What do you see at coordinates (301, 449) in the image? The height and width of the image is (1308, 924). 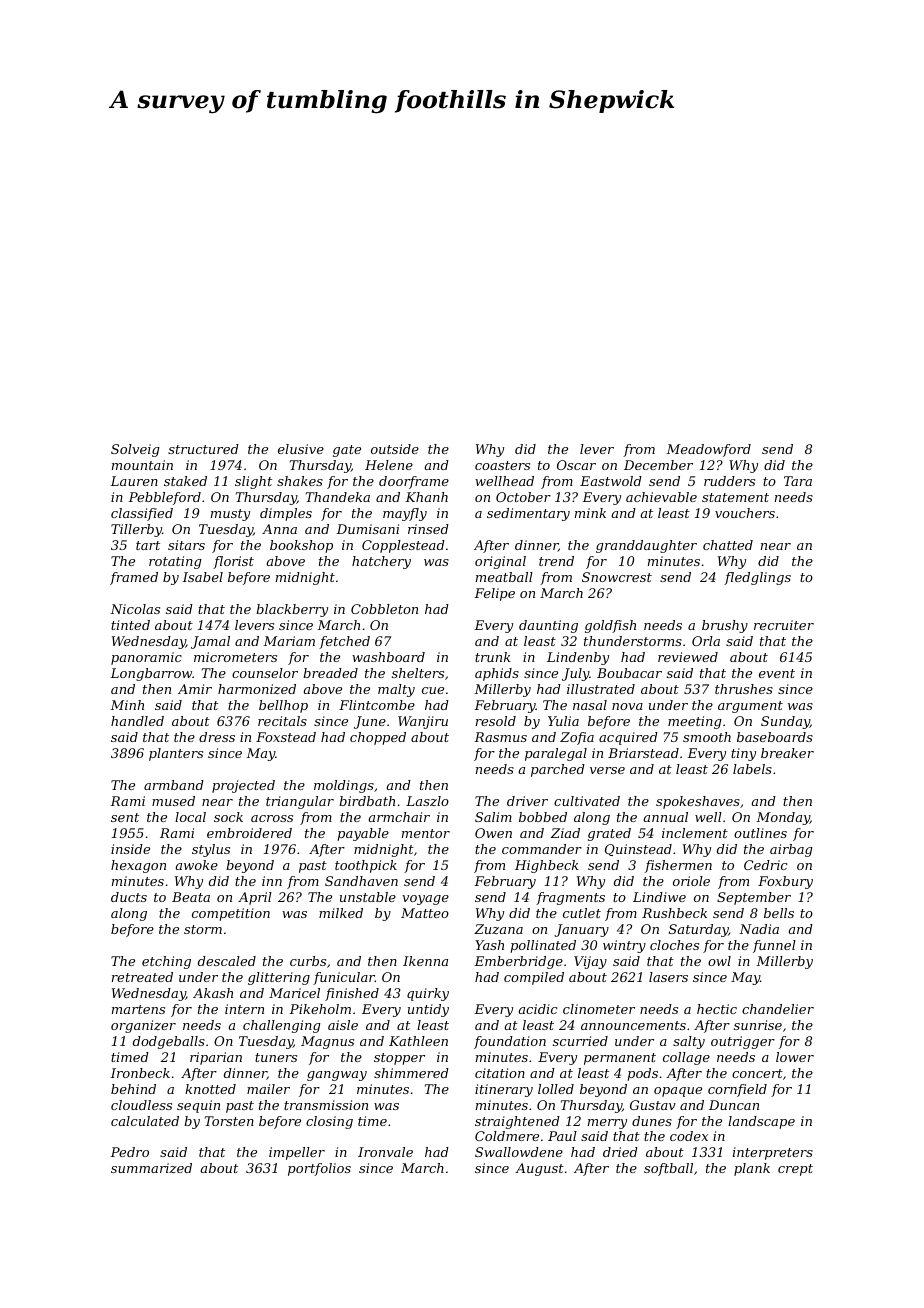 I see `elusive` at bounding box center [301, 449].
